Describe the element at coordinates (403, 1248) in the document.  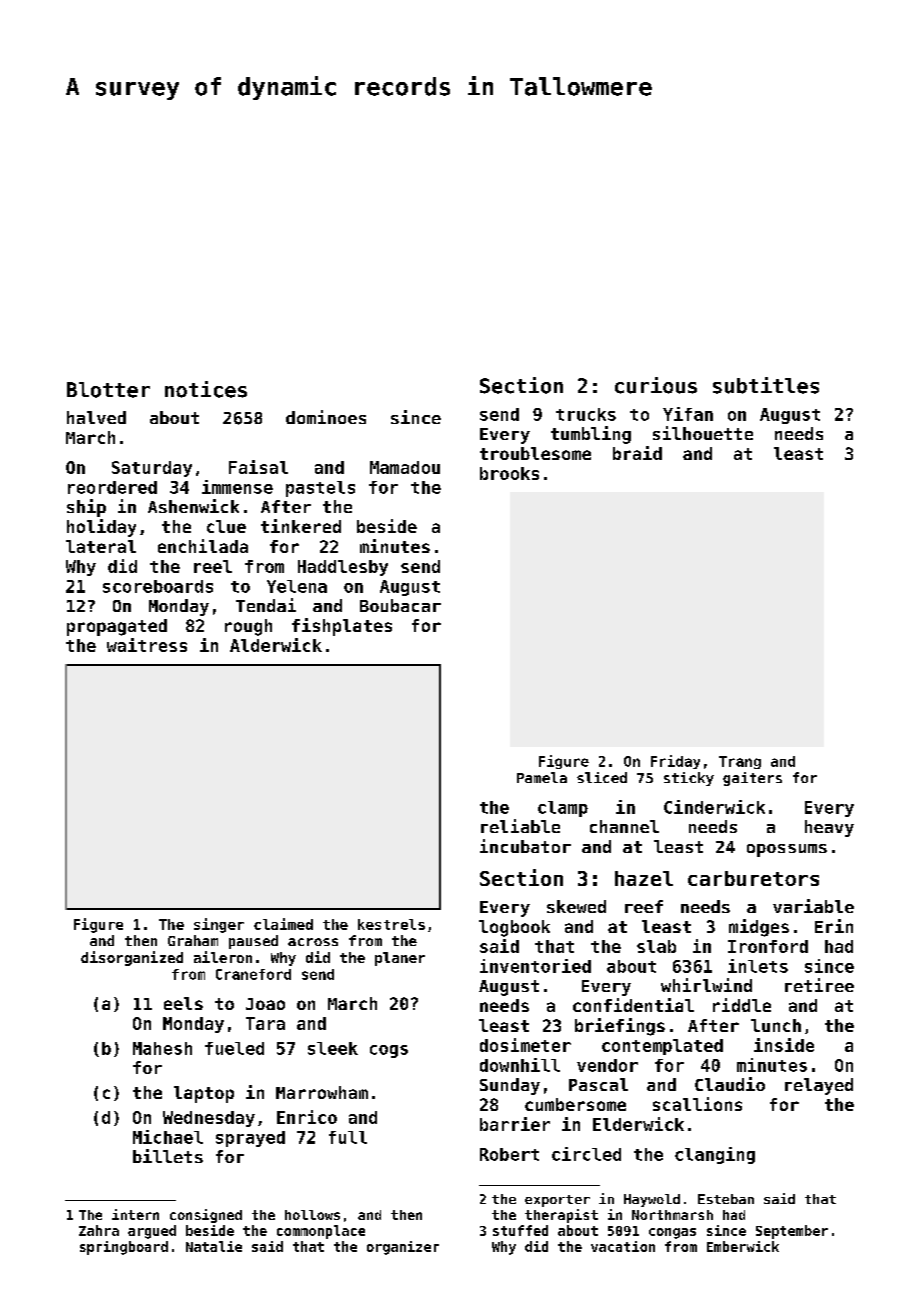
I see `organizer` at that location.
